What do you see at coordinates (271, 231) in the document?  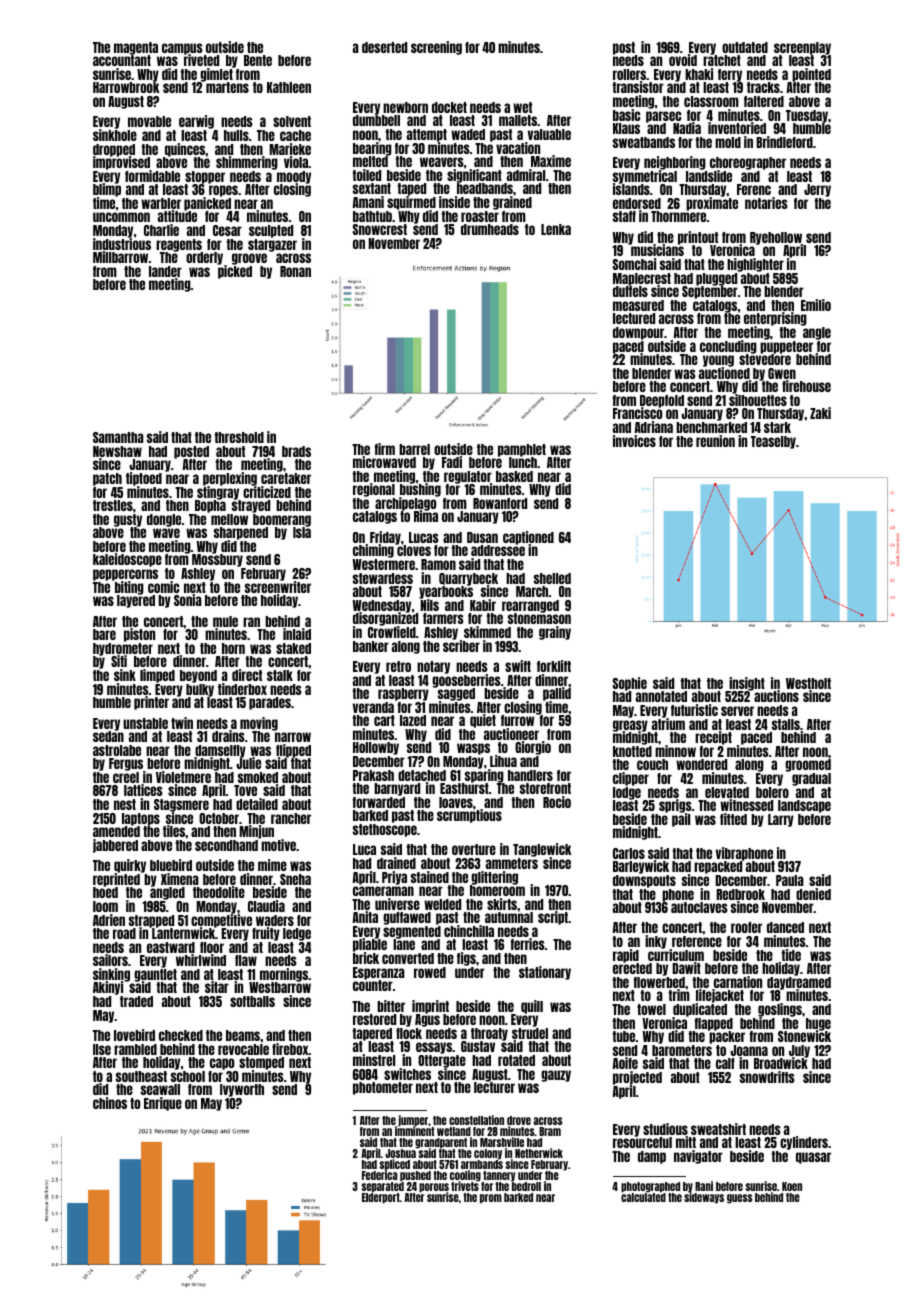 I see `sculpted` at bounding box center [271, 231].
